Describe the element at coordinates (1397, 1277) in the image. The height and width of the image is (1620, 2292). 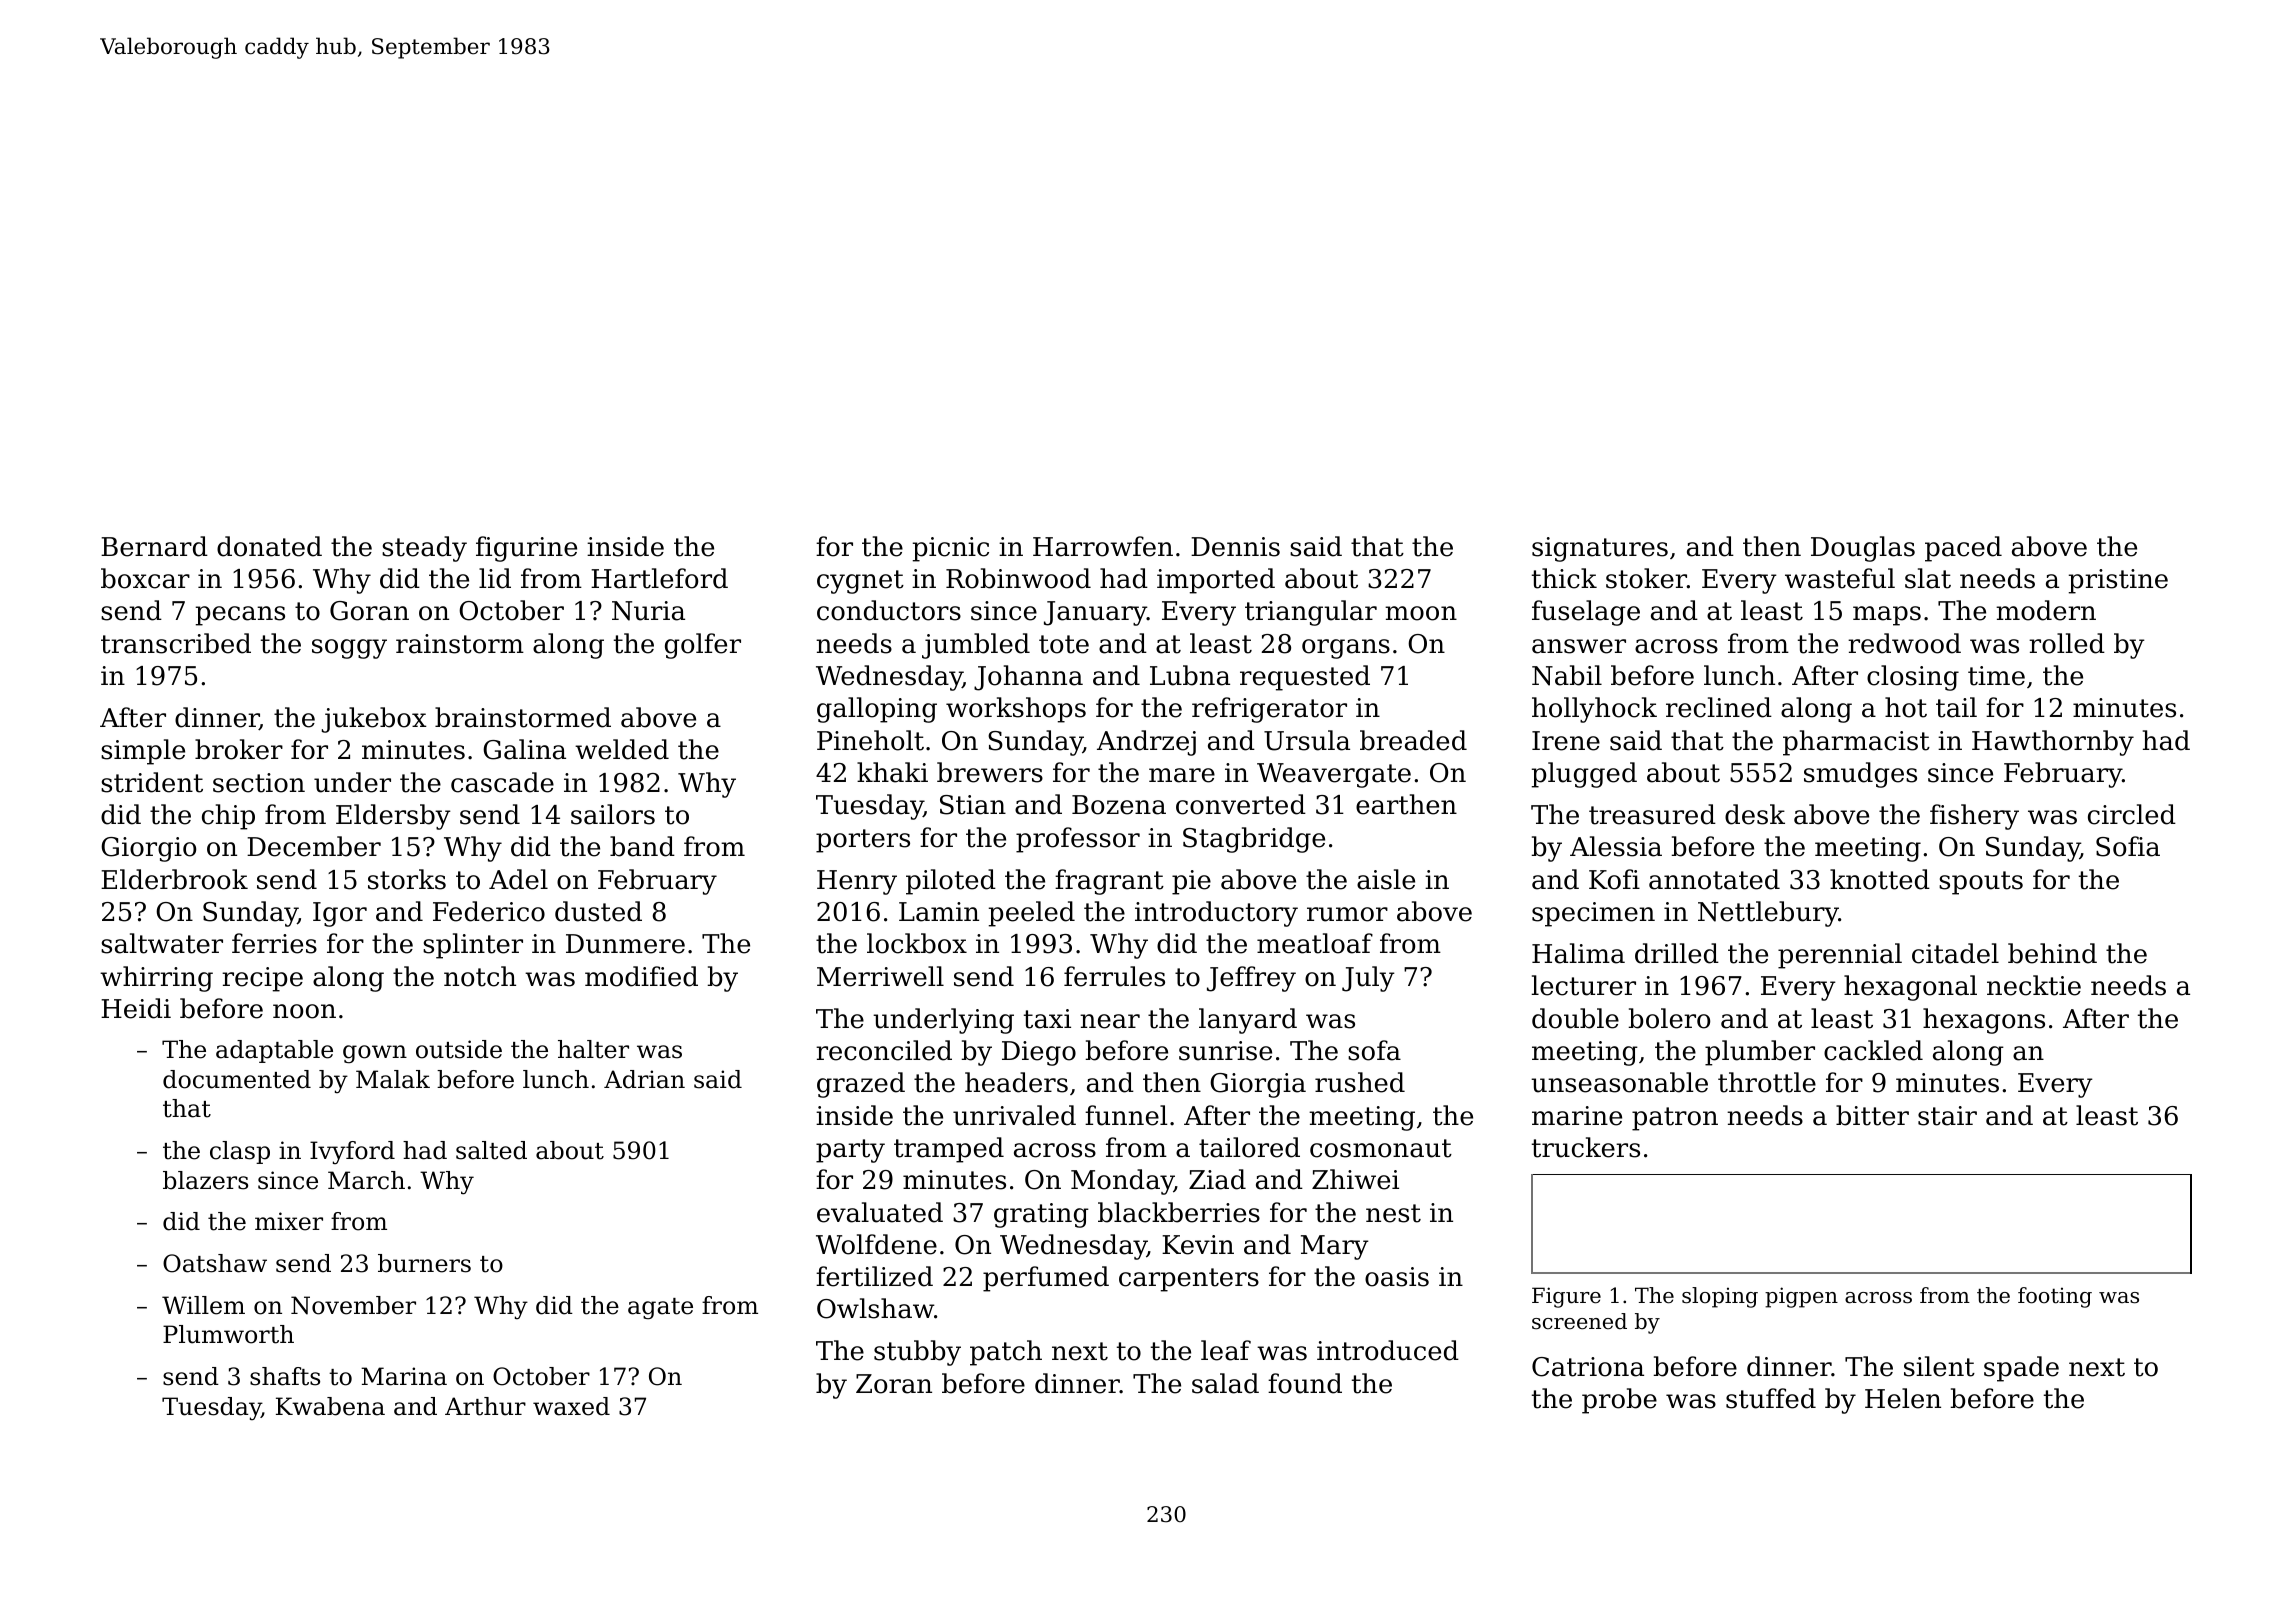
I see `oasis` at that location.
